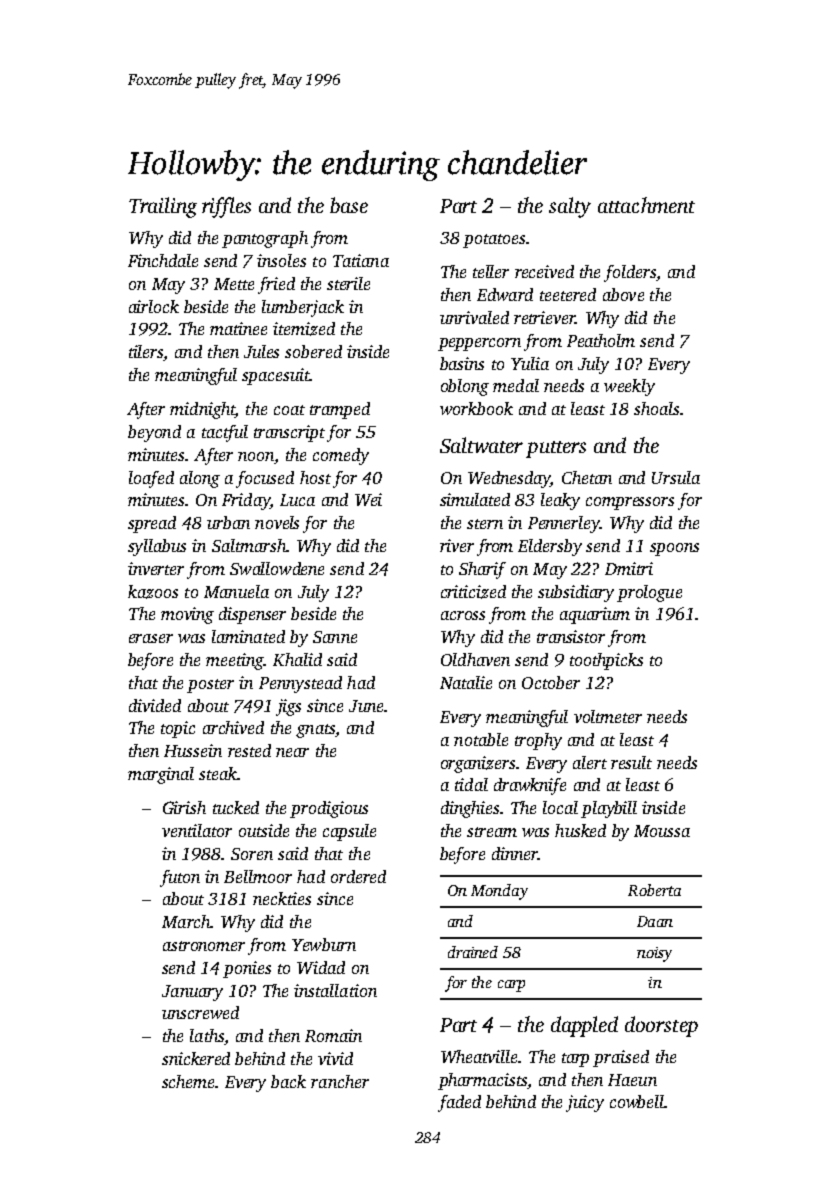  Describe the element at coordinates (630, 273) in the image. I see `folders` at that location.
